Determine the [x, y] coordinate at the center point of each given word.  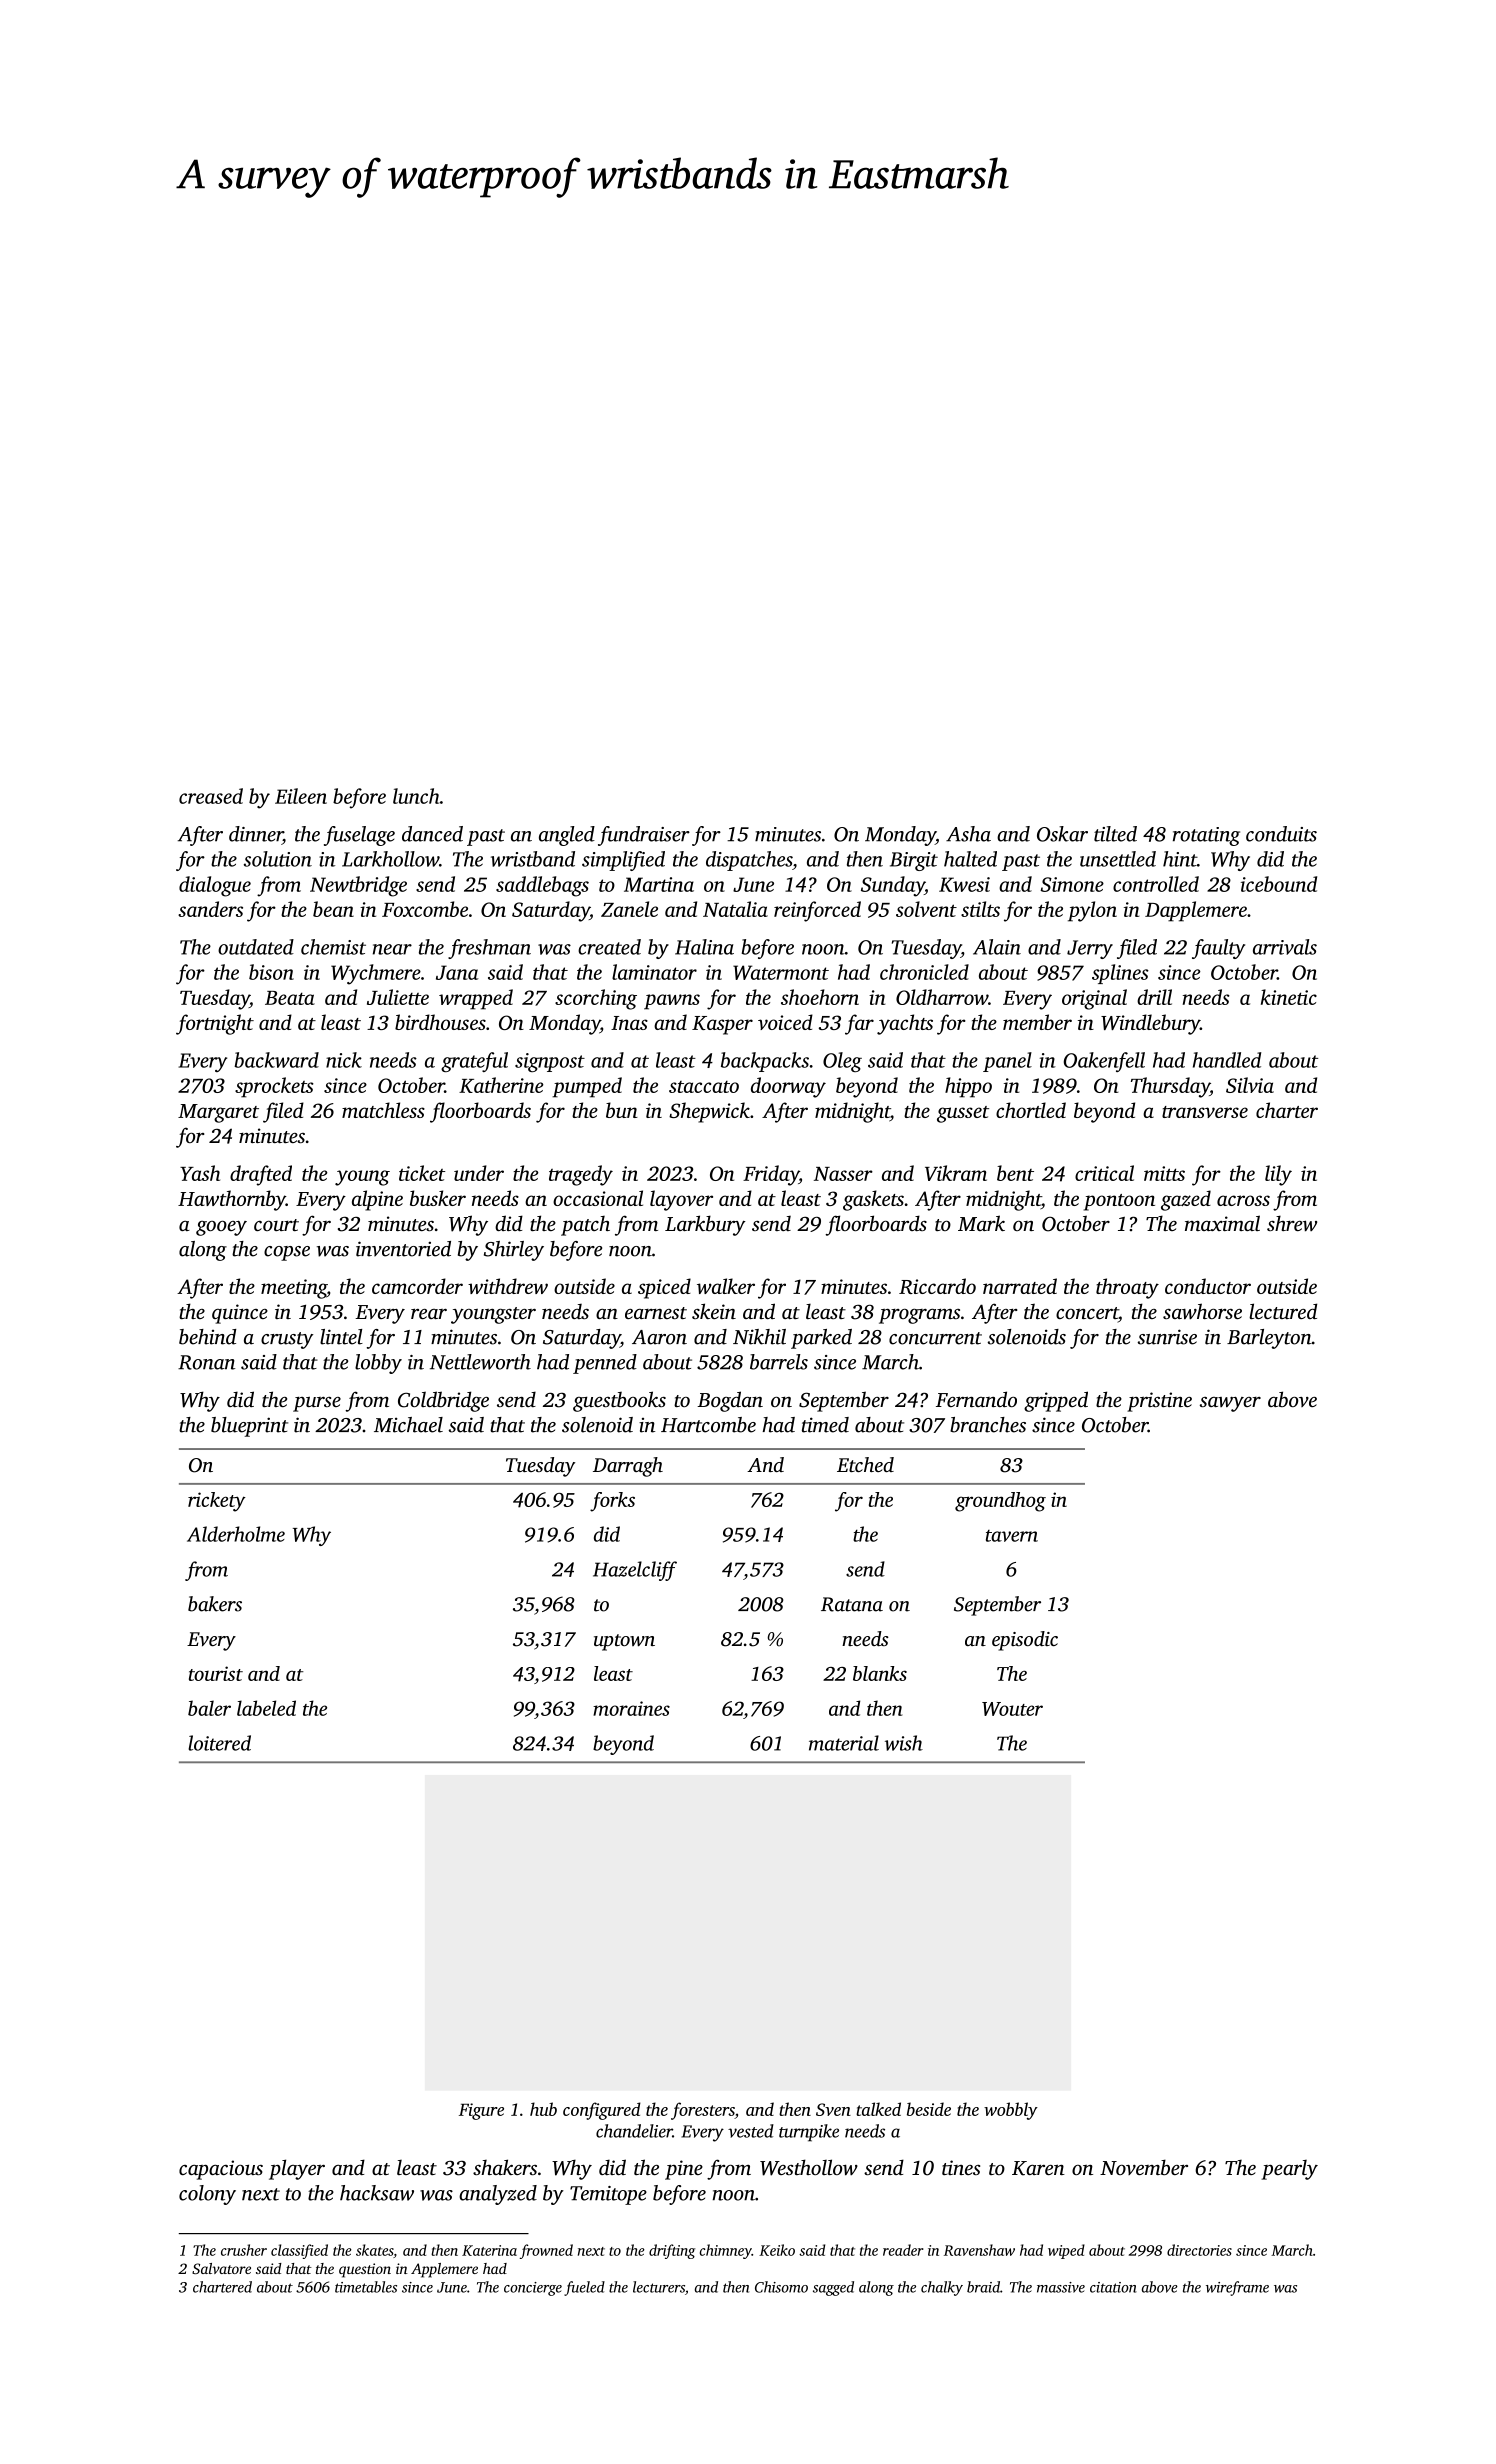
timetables [366, 2287]
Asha [968, 834]
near [392, 949]
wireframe [1237, 2288]
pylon [1092, 911]
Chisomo [781, 2287]
